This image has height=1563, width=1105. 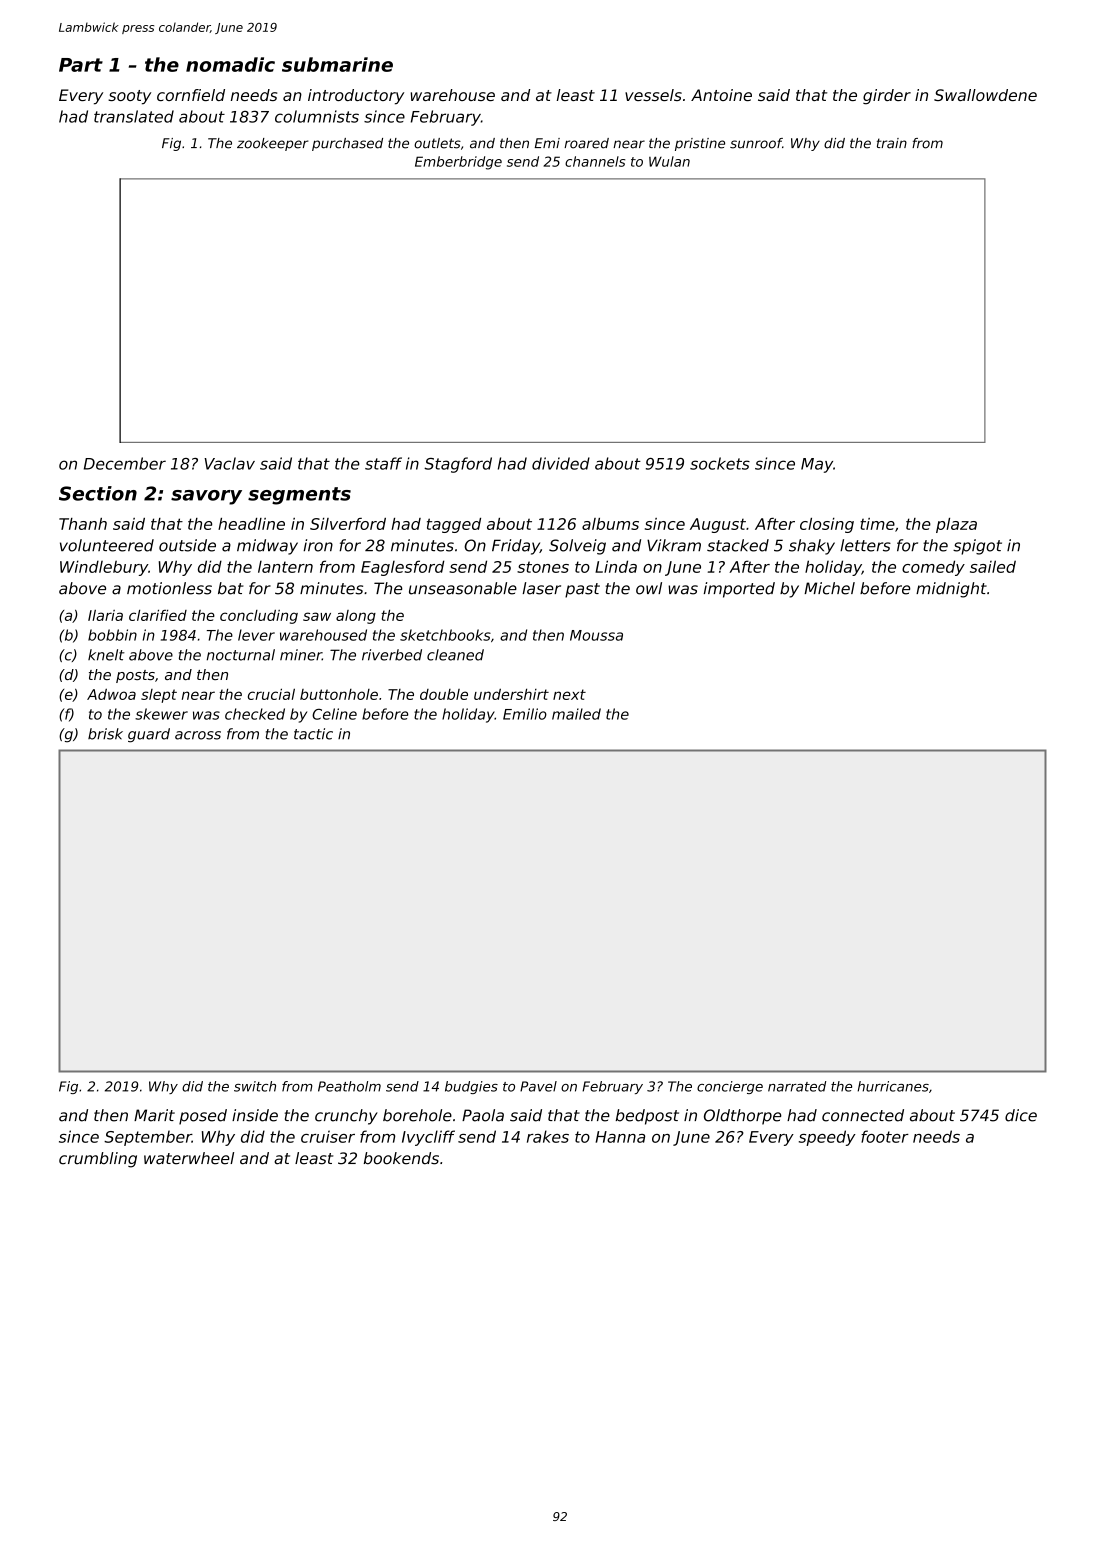 What do you see at coordinates (347, 144) in the image?
I see `purchased` at bounding box center [347, 144].
